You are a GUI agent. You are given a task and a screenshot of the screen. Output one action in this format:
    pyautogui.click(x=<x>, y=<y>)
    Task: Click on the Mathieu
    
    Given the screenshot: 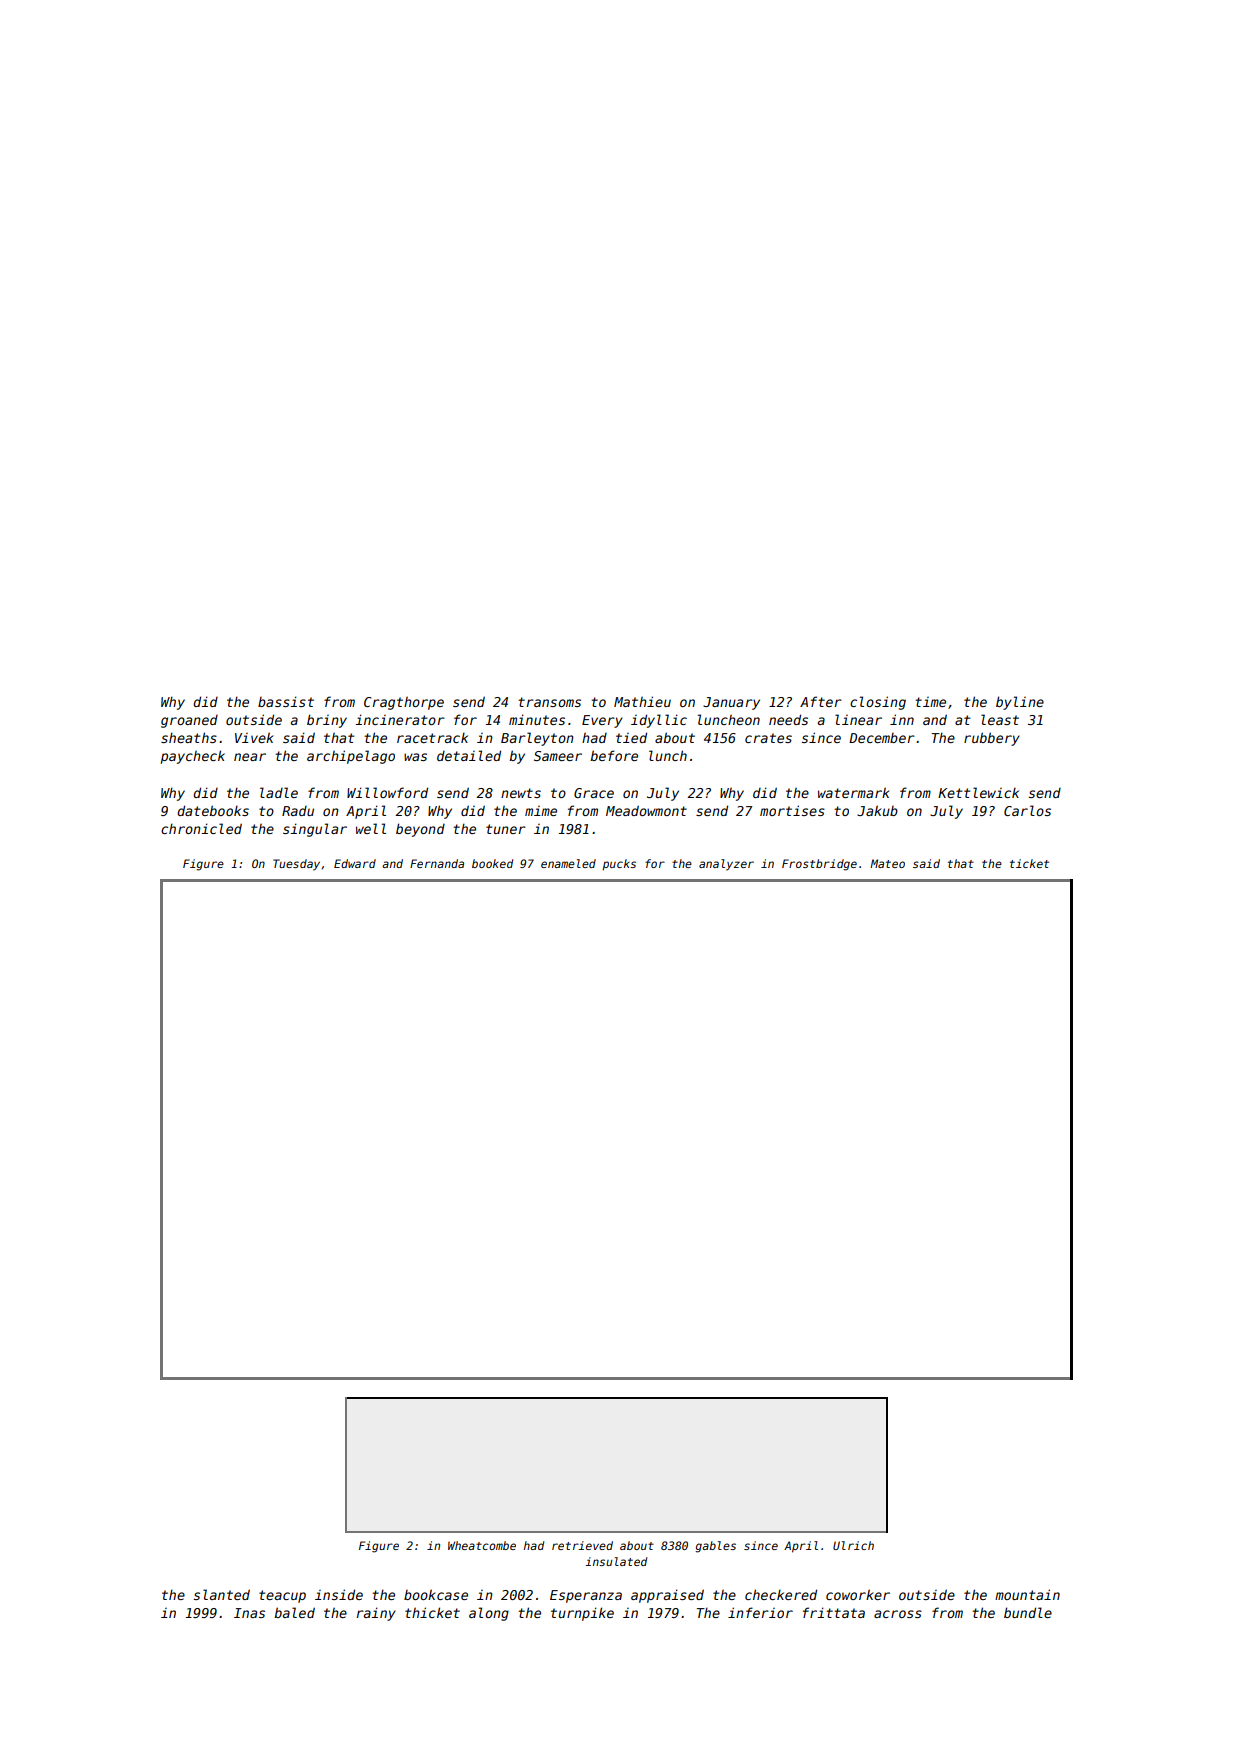 What is the action you would take?
    pyautogui.click(x=642, y=701)
